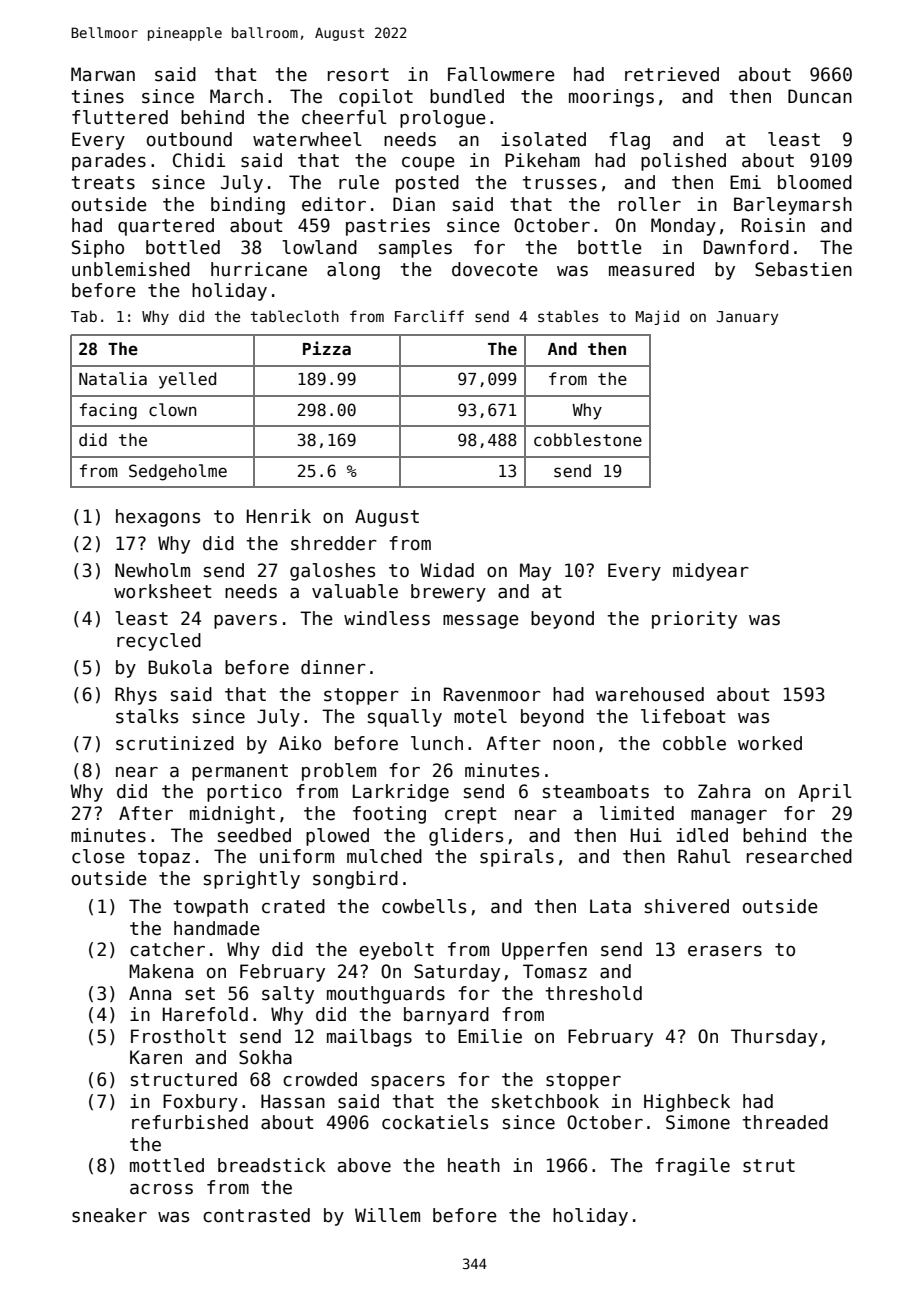  I want to click on Lata, so click(610, 906).
